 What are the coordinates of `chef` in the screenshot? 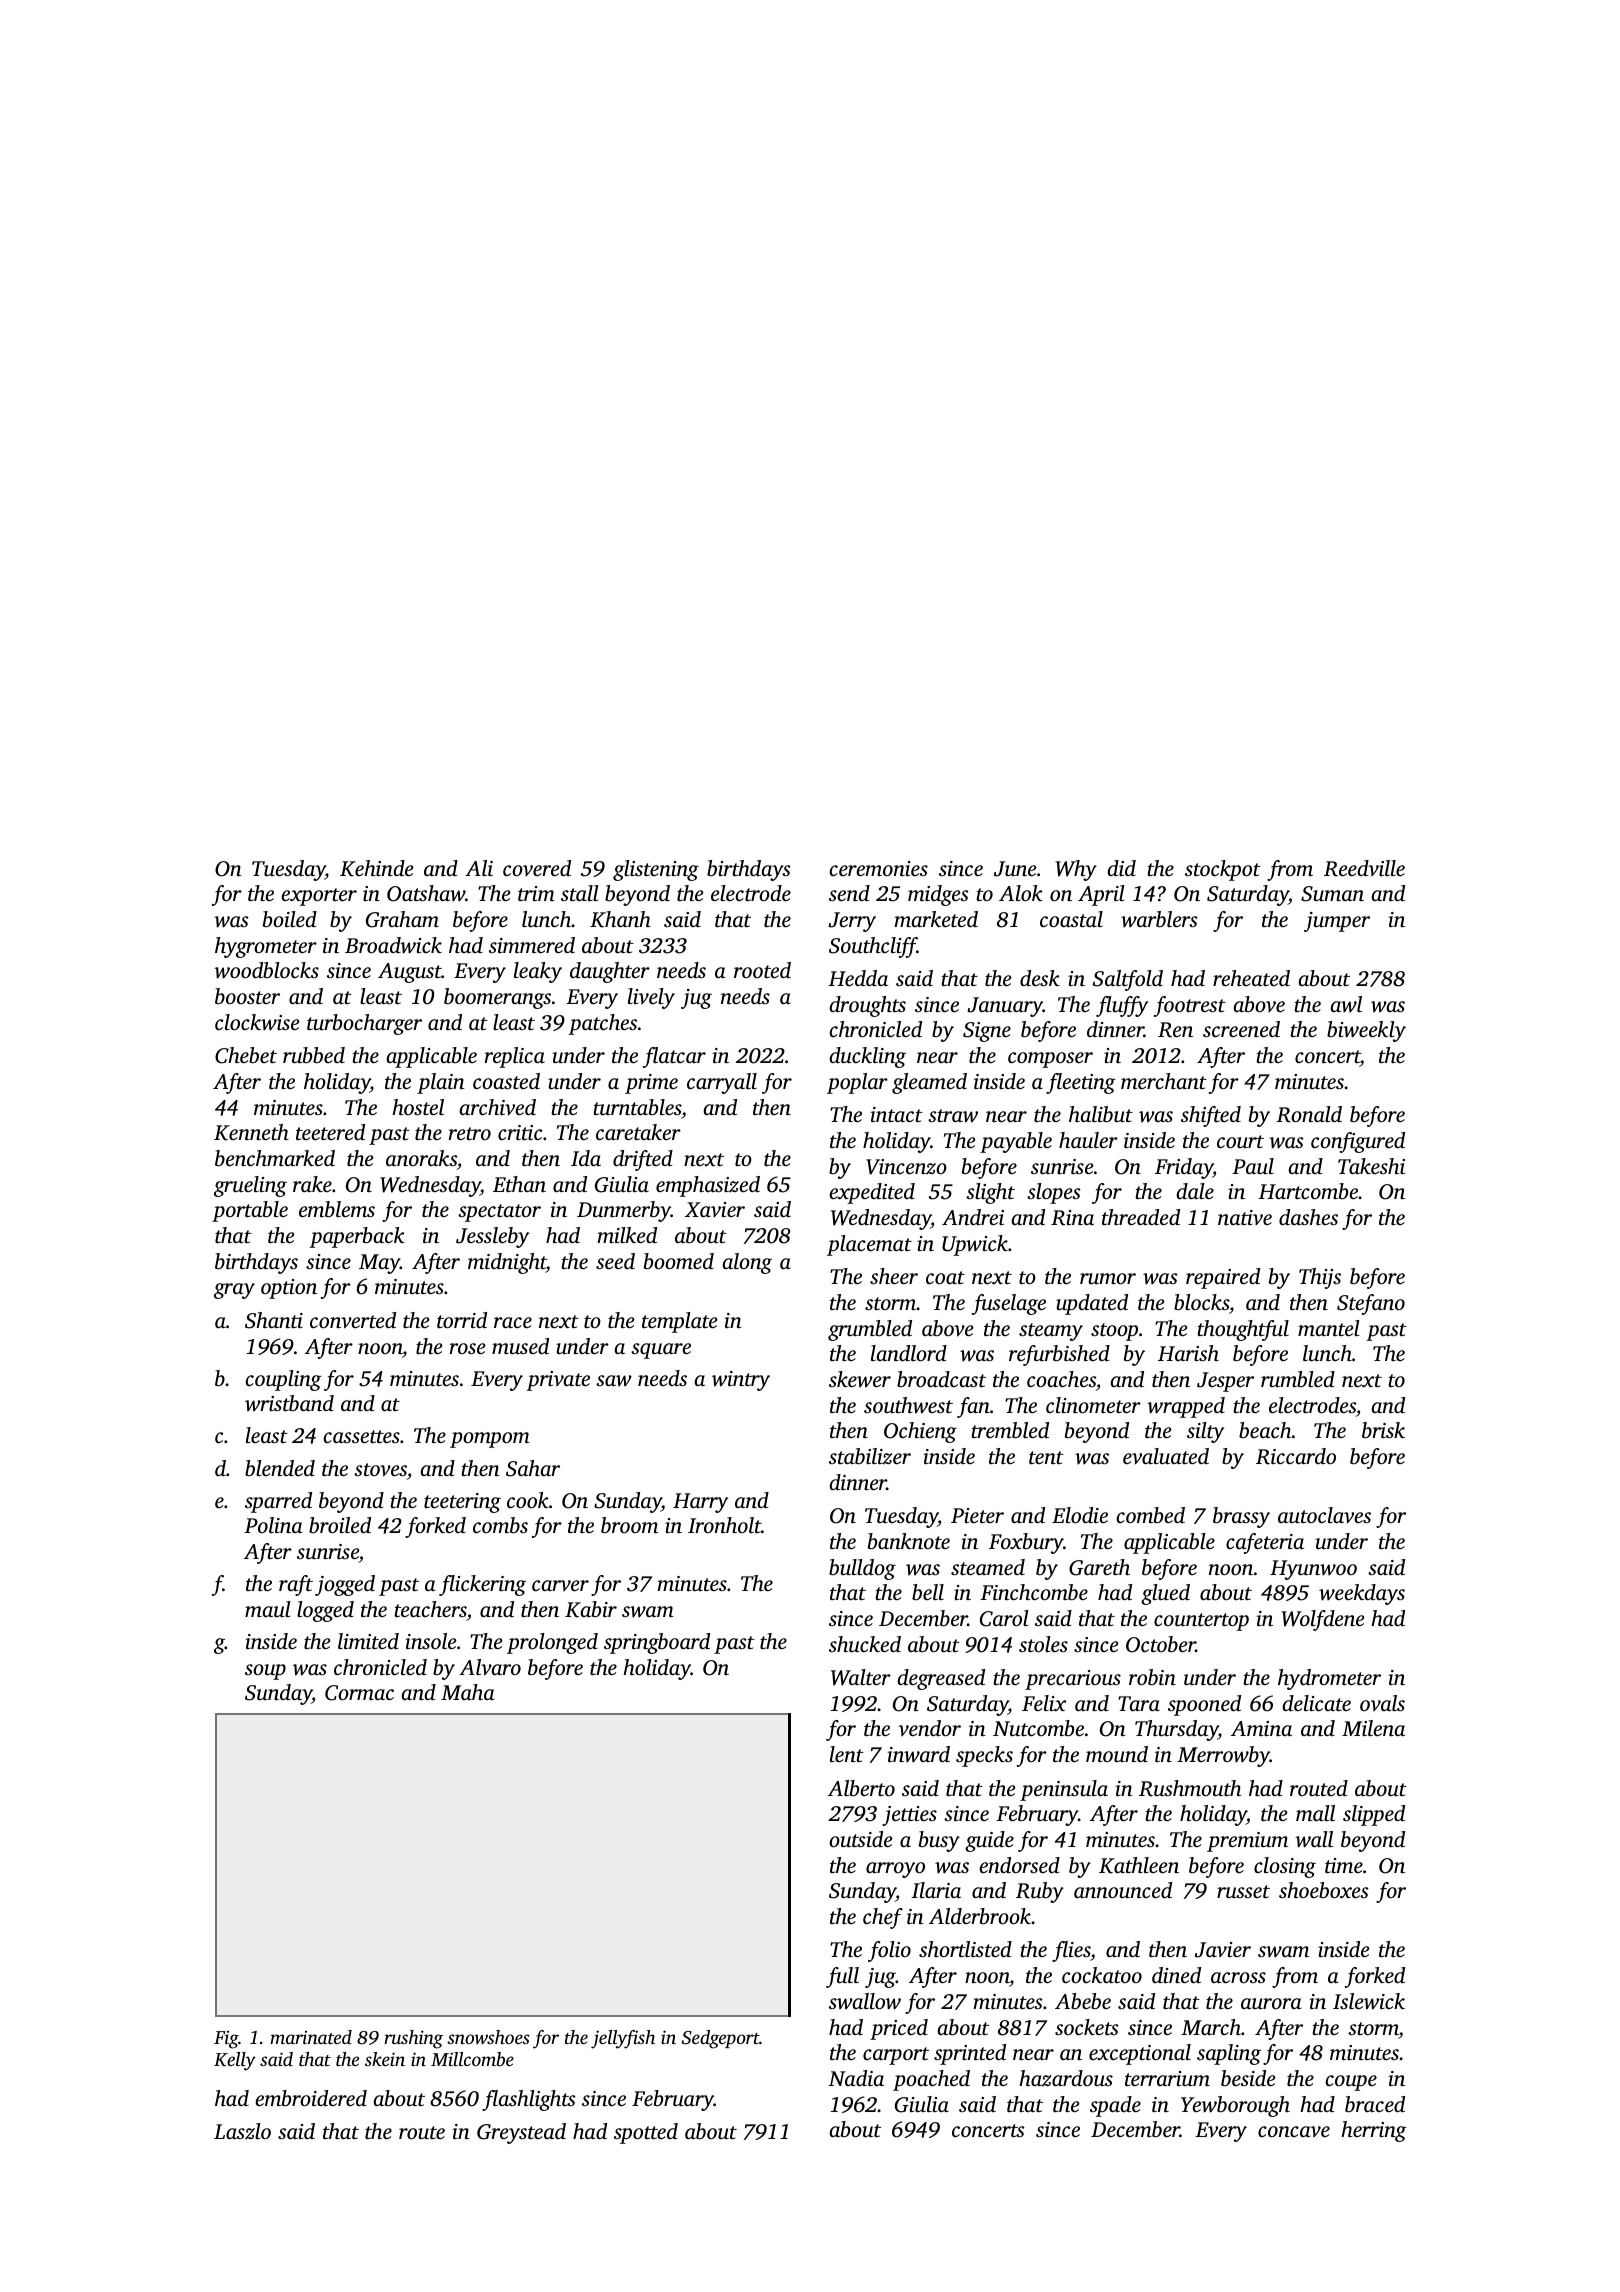 It's located at (883, 1918).
